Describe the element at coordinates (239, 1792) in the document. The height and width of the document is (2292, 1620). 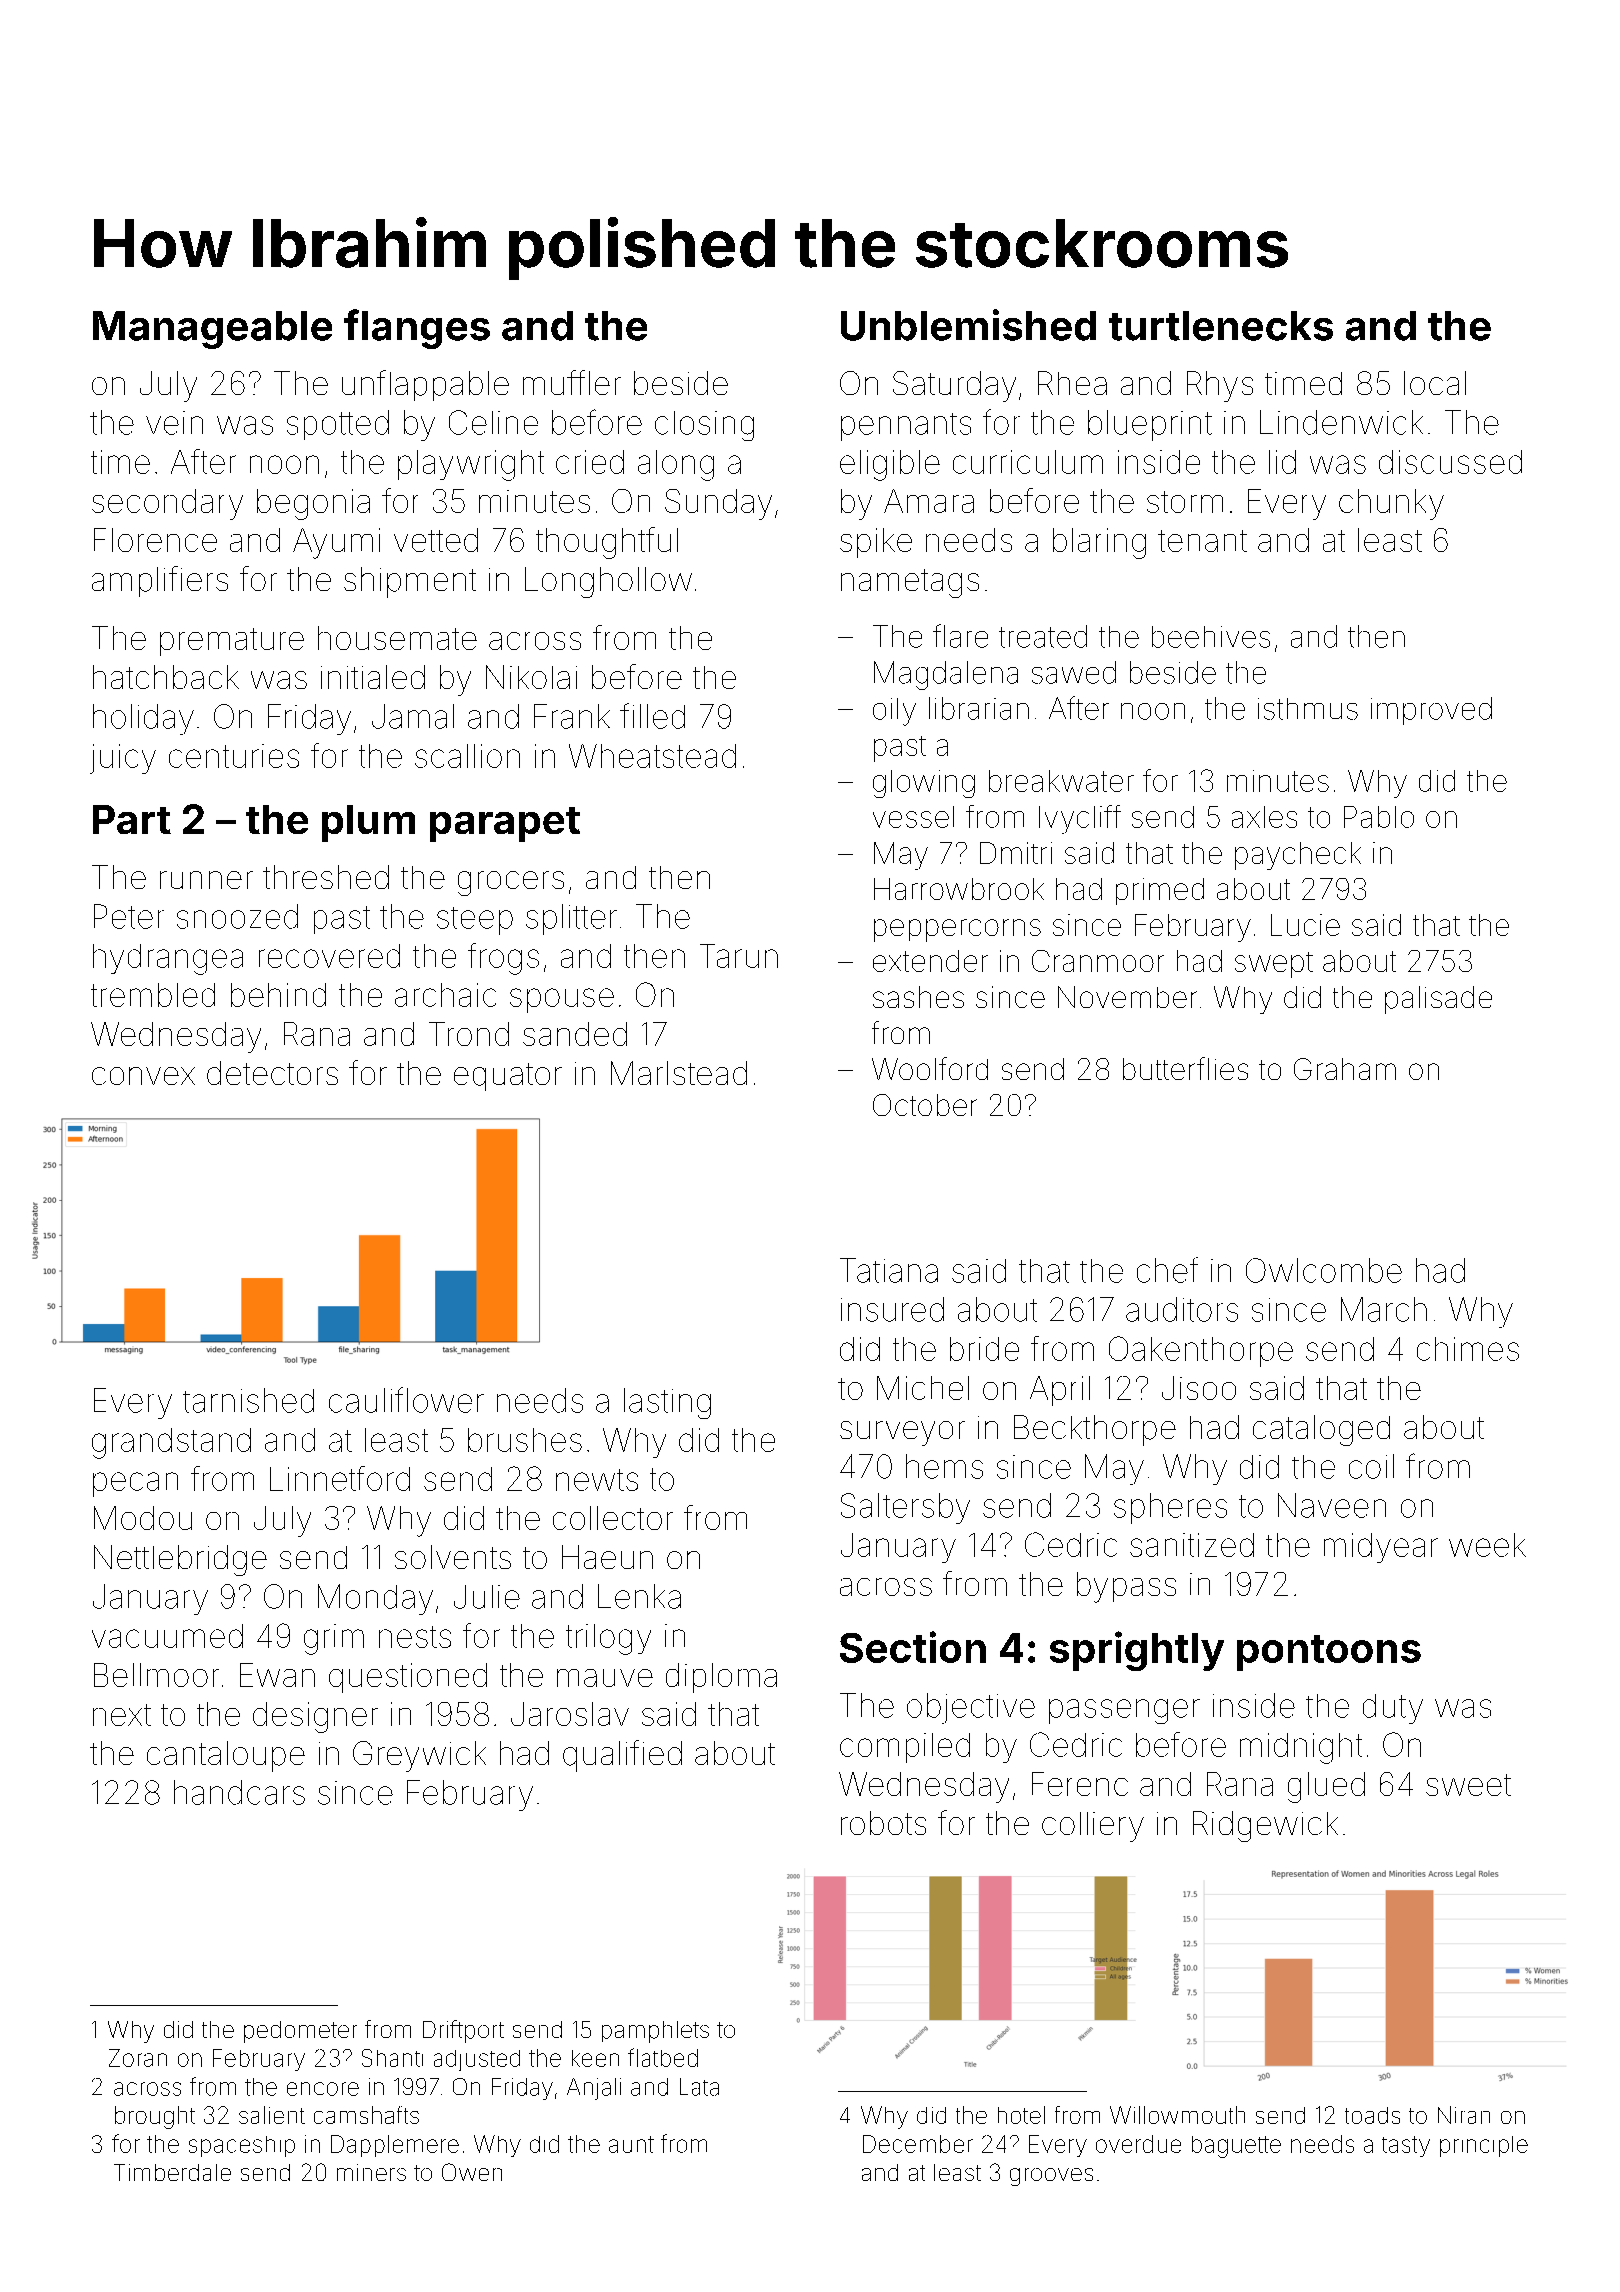
I see `handcars` at that location.
